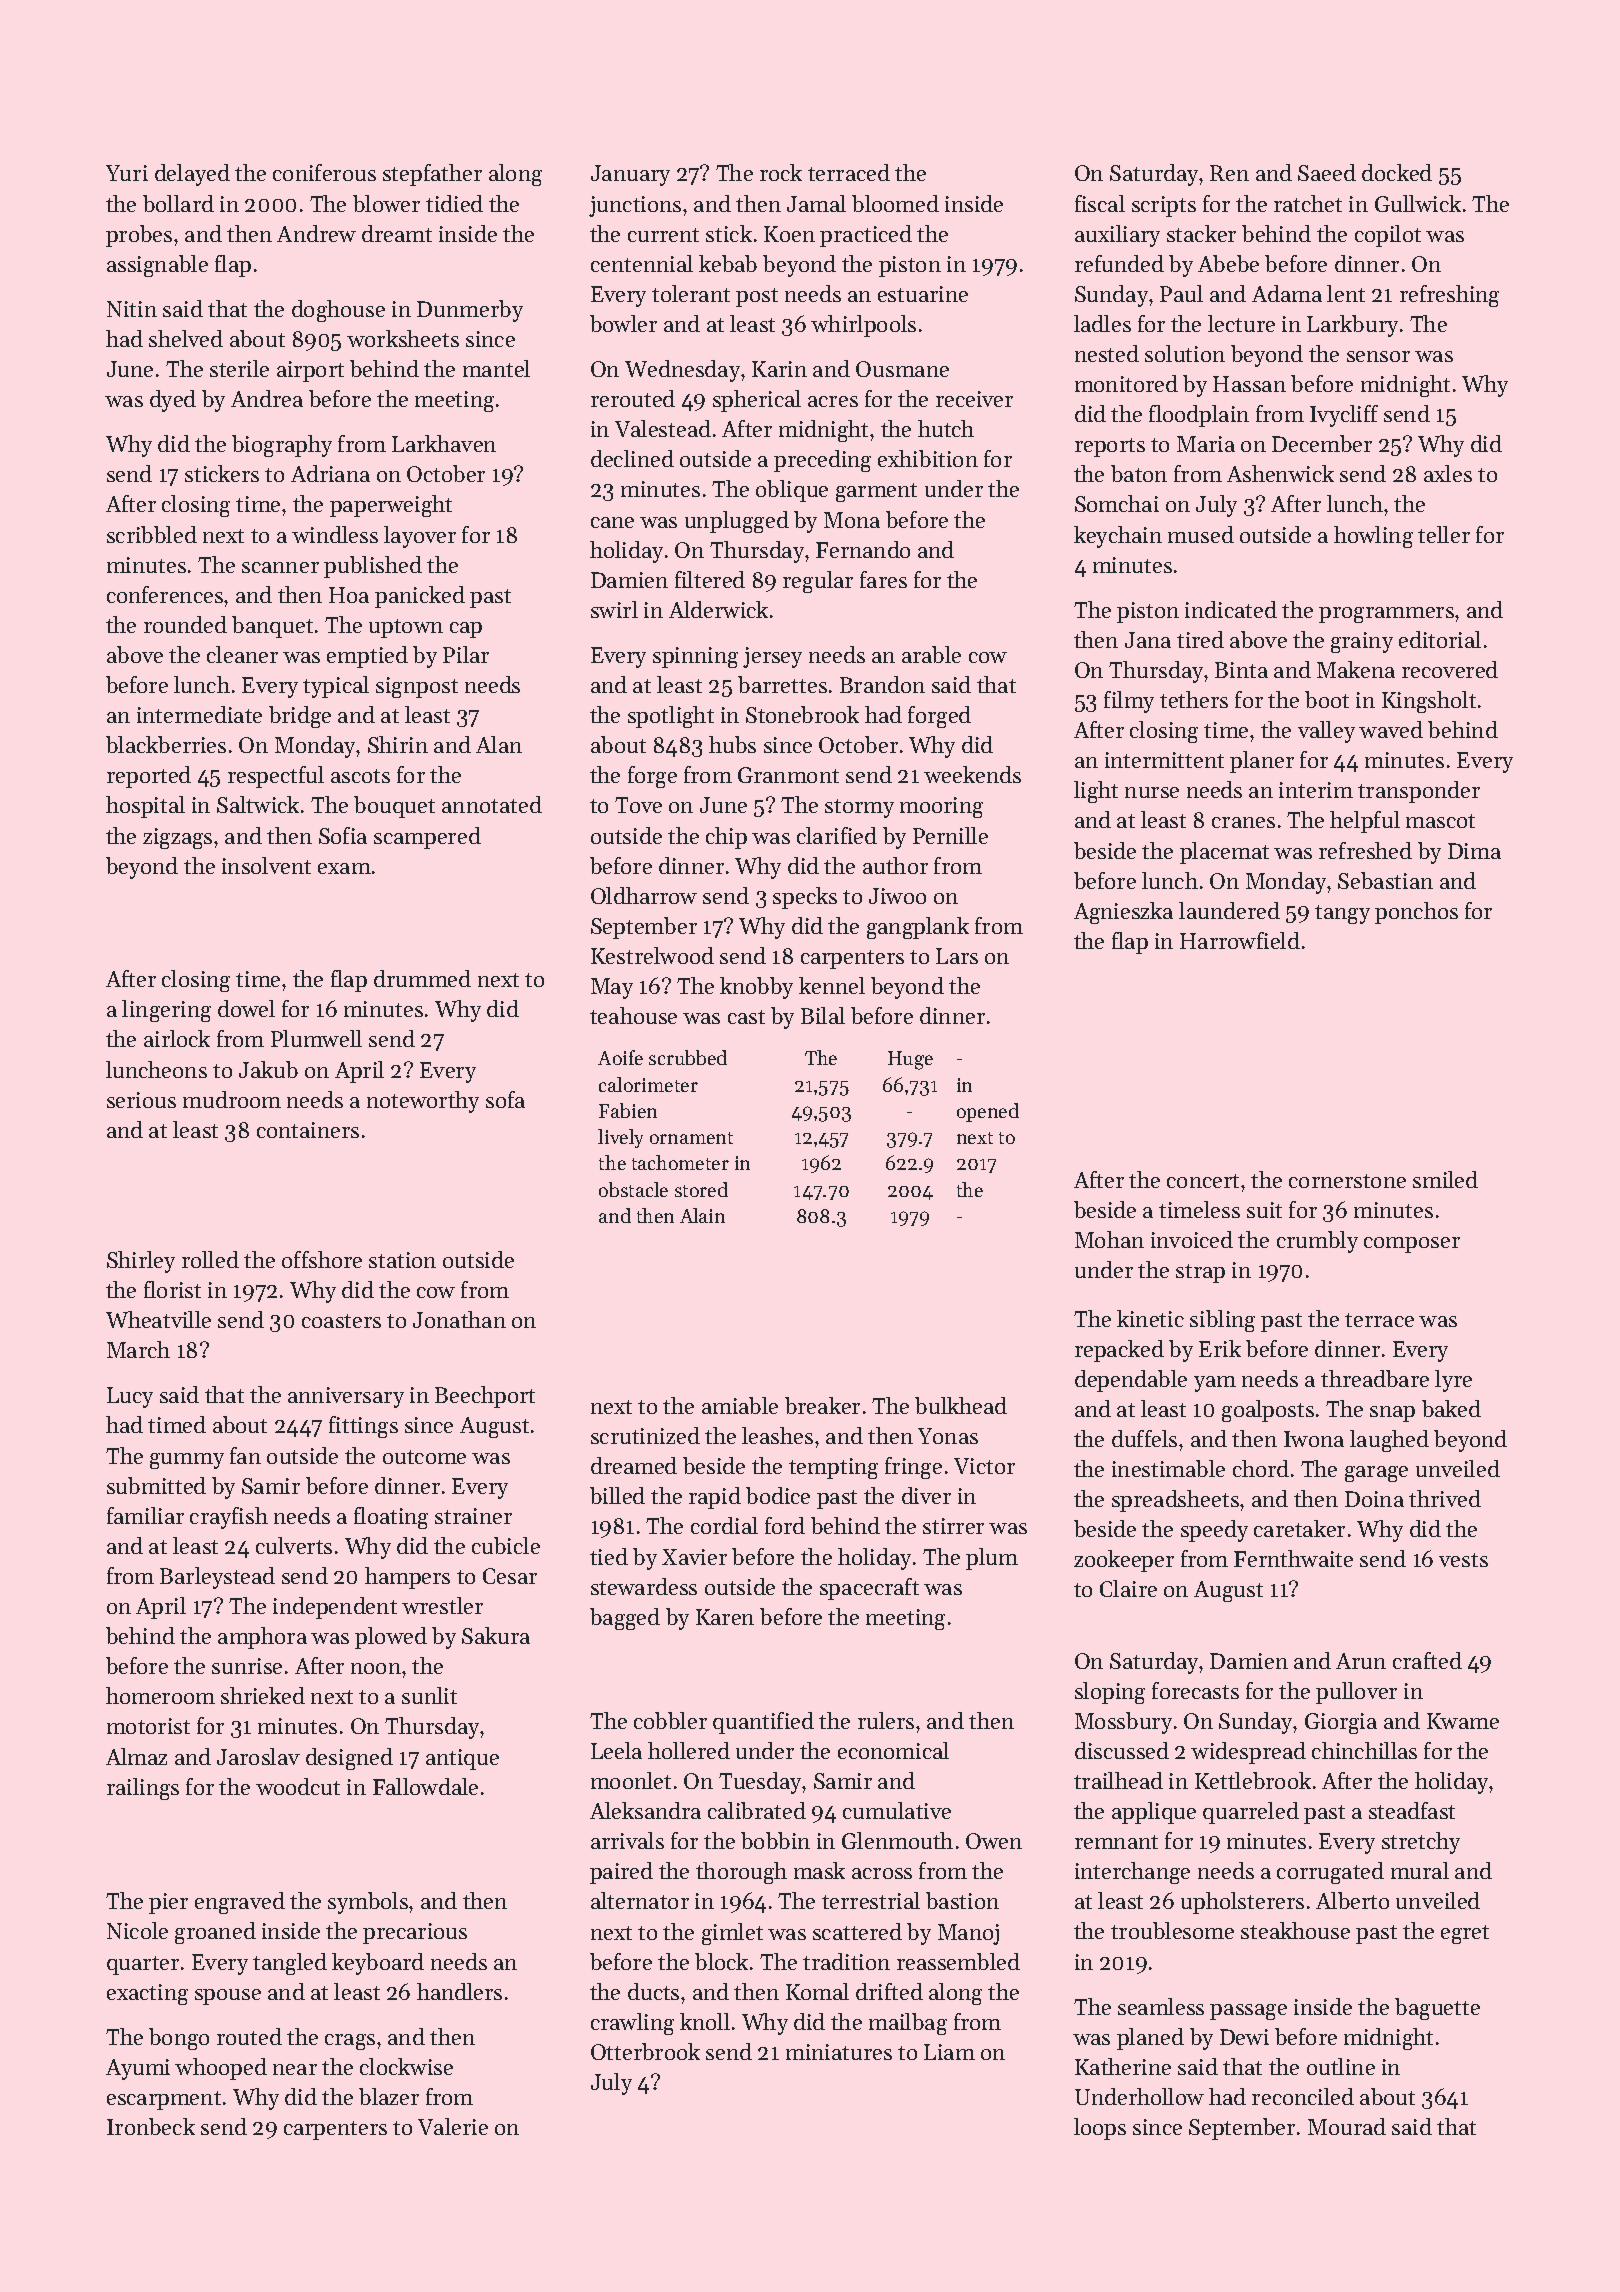 Image resolution: width=1620 pixels, height=2292 pixels. What do you see at coordinates (630, 175) in the image?
I see `January` at bounding box center [630, 175].
